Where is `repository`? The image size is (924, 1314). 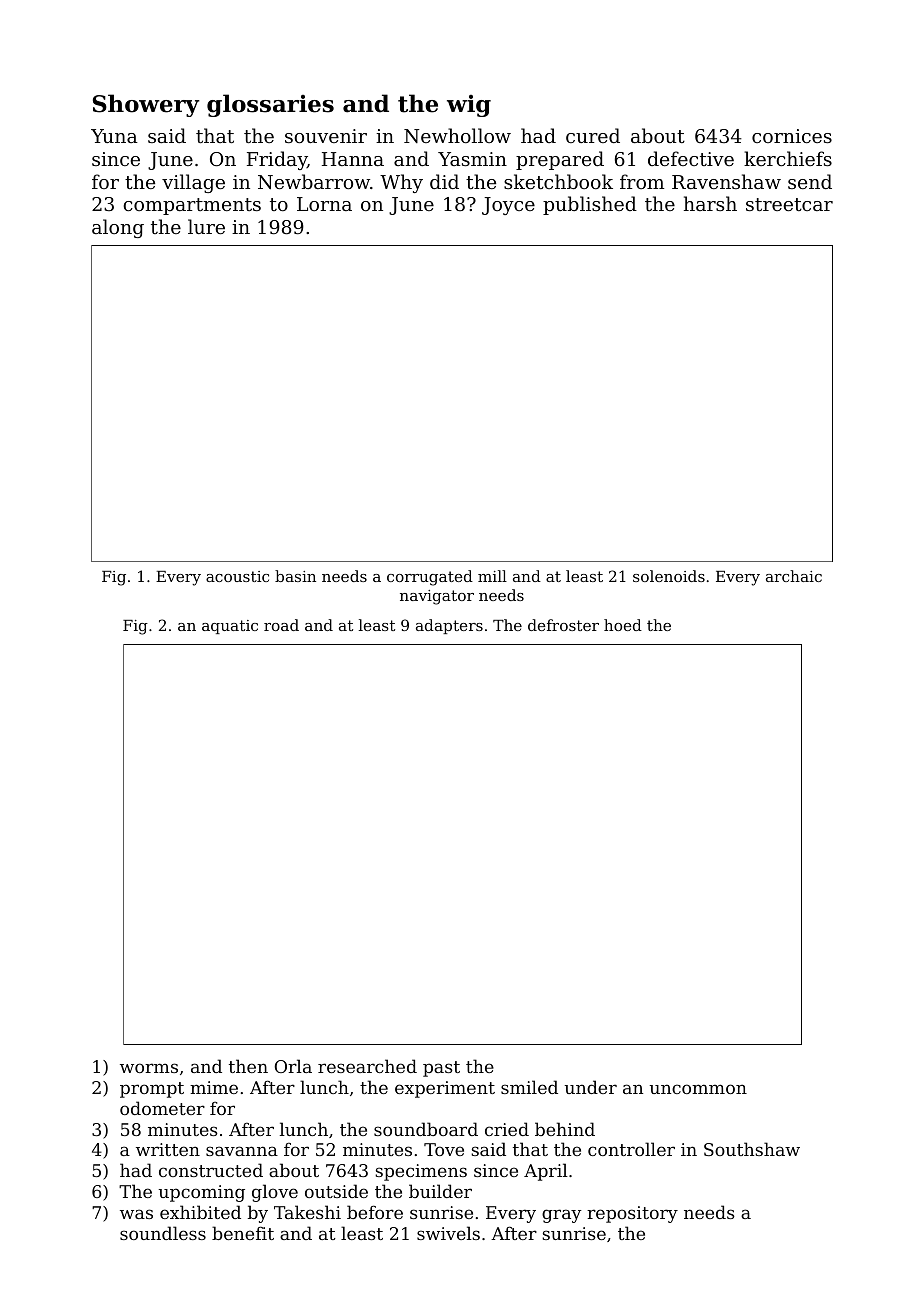
repository is located at coordinates (632, 1214).
